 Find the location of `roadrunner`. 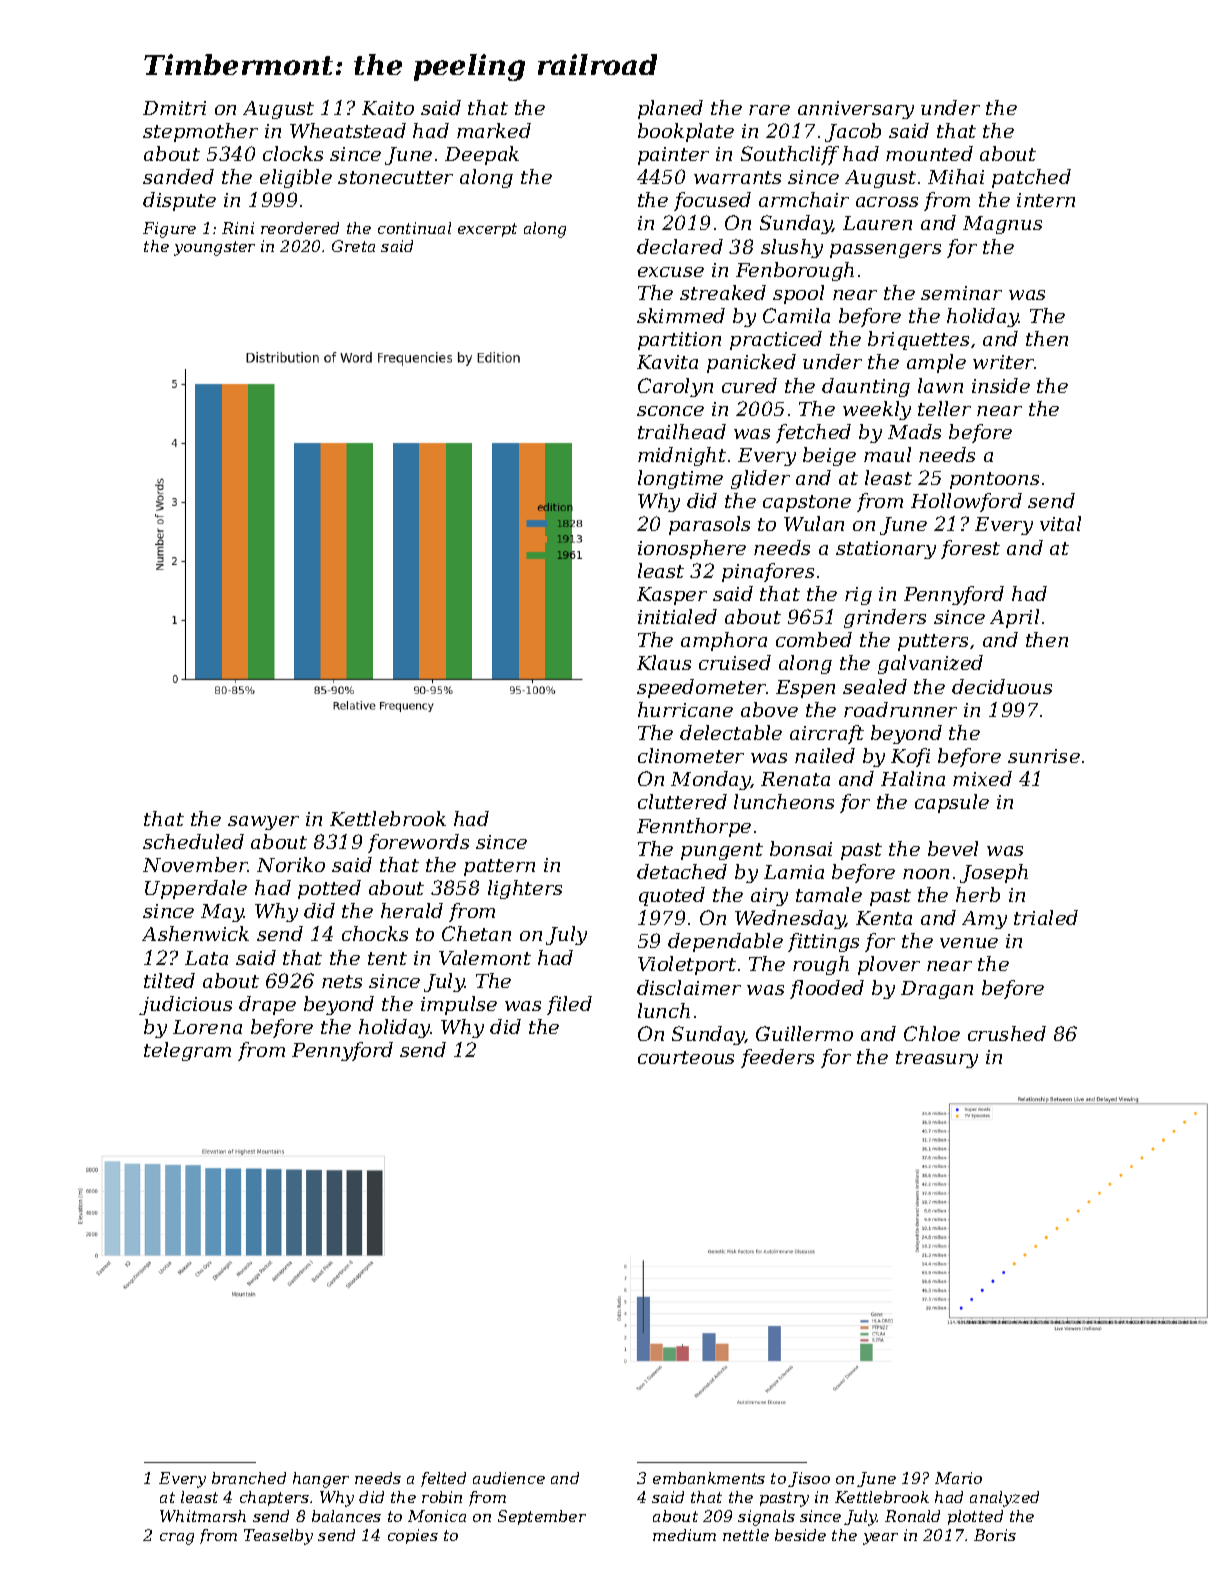

roadrunner is located at coordinates (900, 709).
